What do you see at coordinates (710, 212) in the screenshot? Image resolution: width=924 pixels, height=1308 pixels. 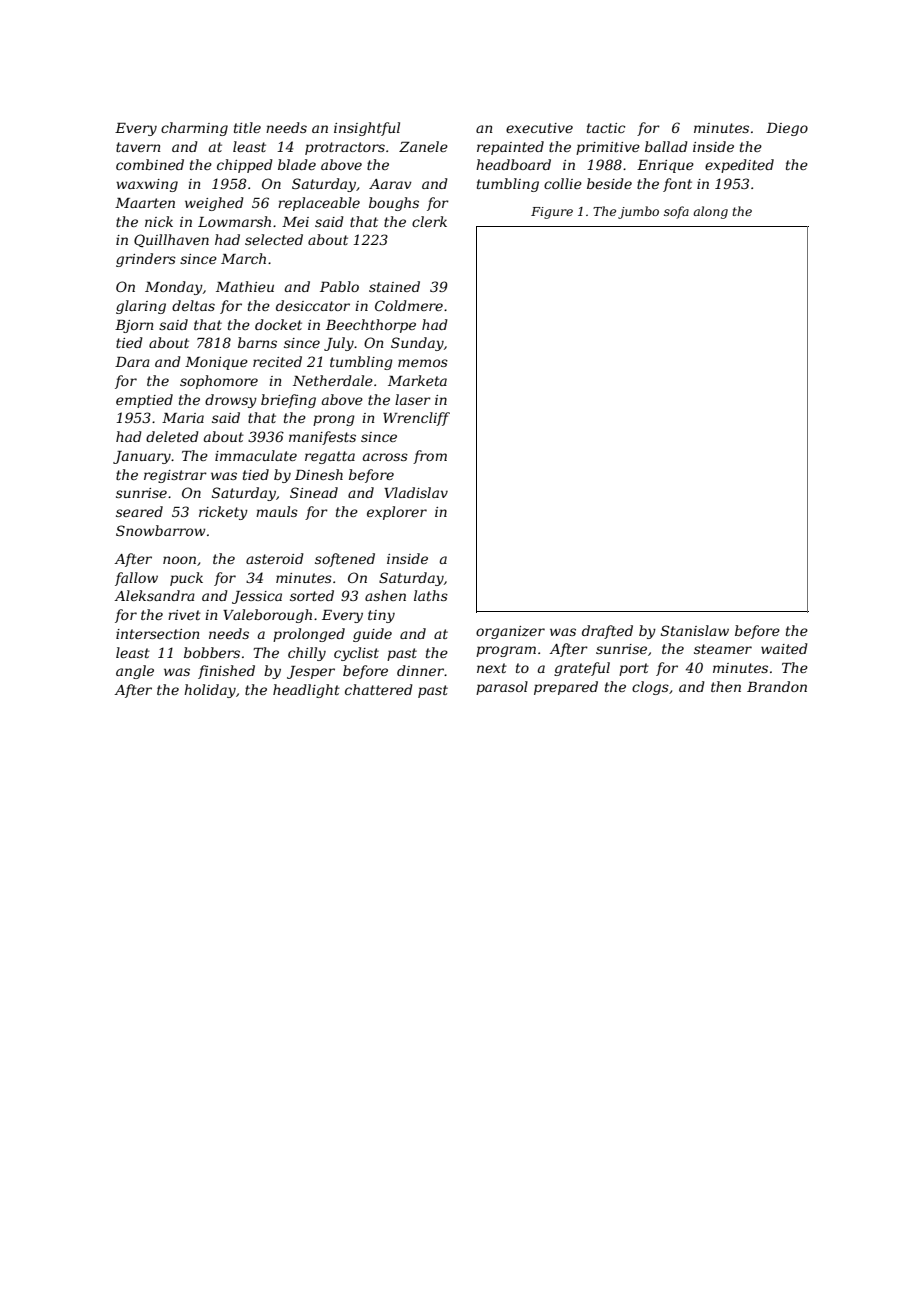 I see `along` at bounding box center [710, 212].
